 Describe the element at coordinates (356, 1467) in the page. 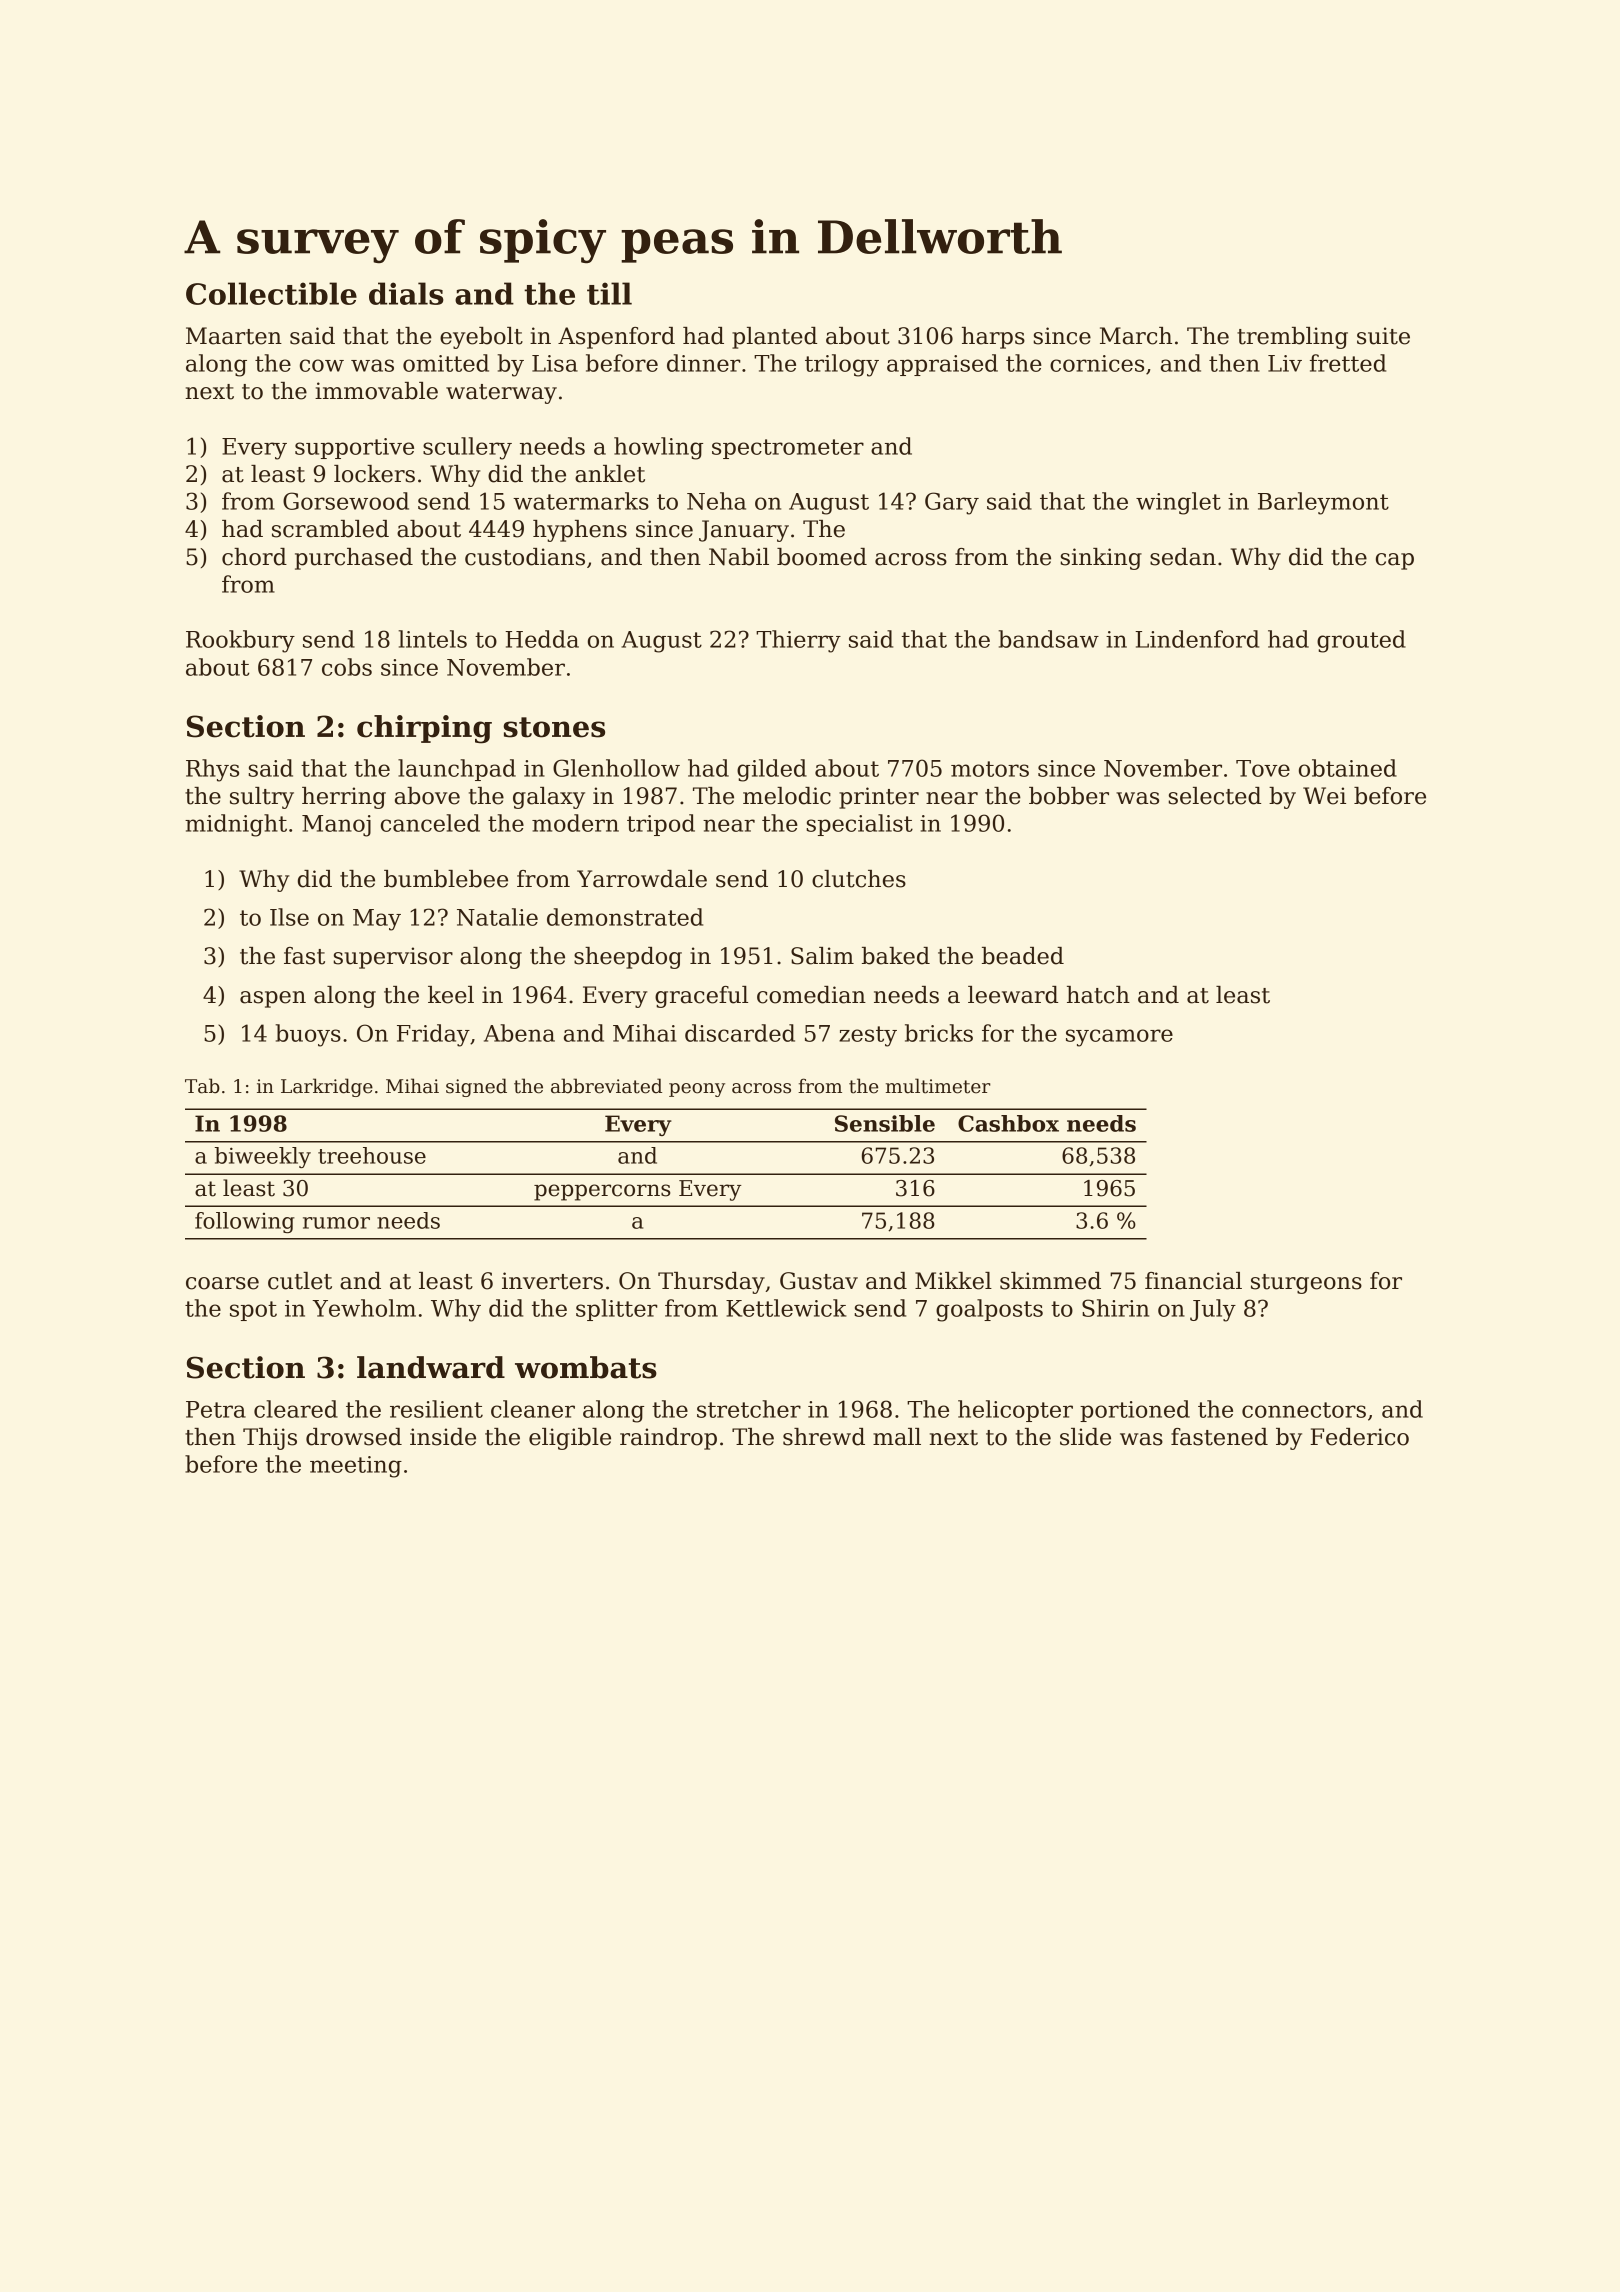

I see `meeting` at that location.
